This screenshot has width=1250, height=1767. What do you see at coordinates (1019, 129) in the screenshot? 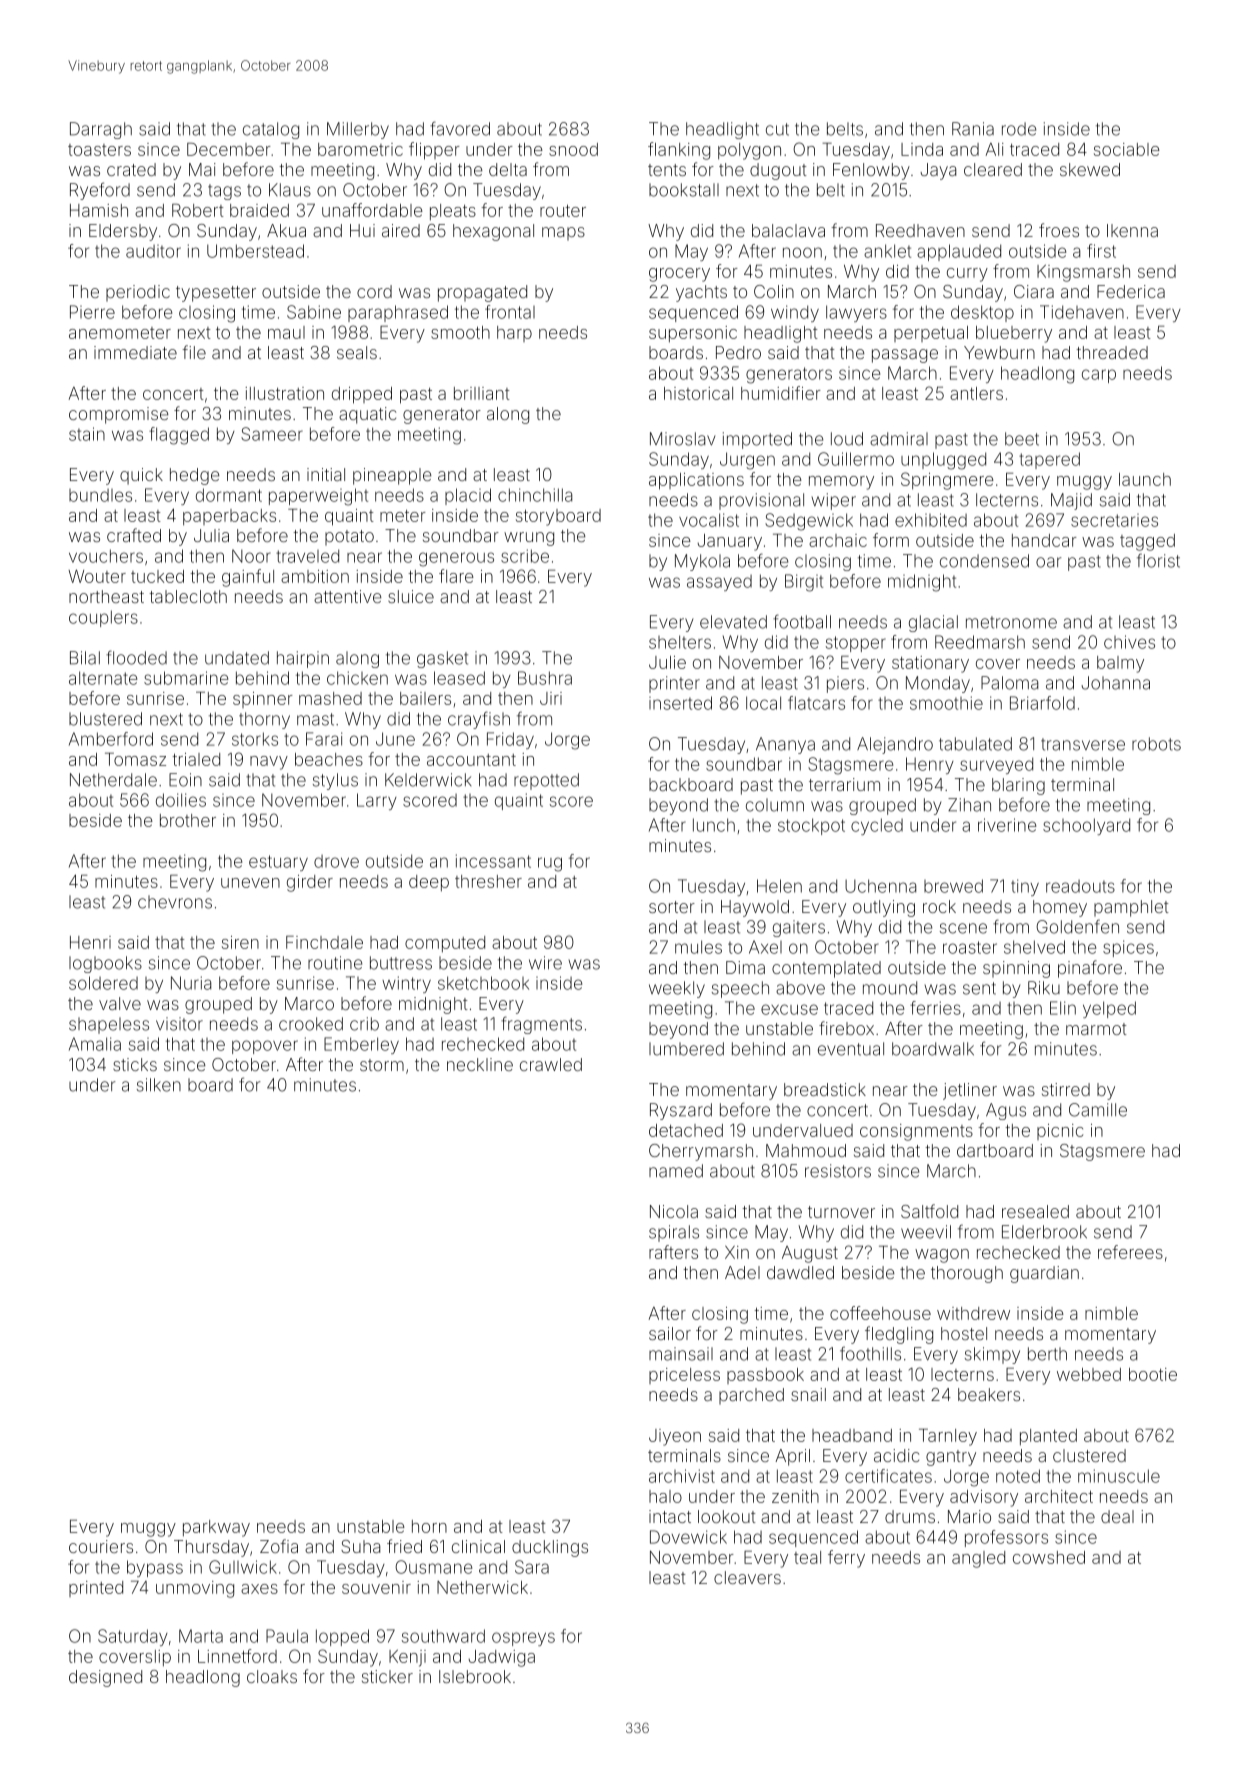
I see `rode` at bounding box center [1019, 129].
